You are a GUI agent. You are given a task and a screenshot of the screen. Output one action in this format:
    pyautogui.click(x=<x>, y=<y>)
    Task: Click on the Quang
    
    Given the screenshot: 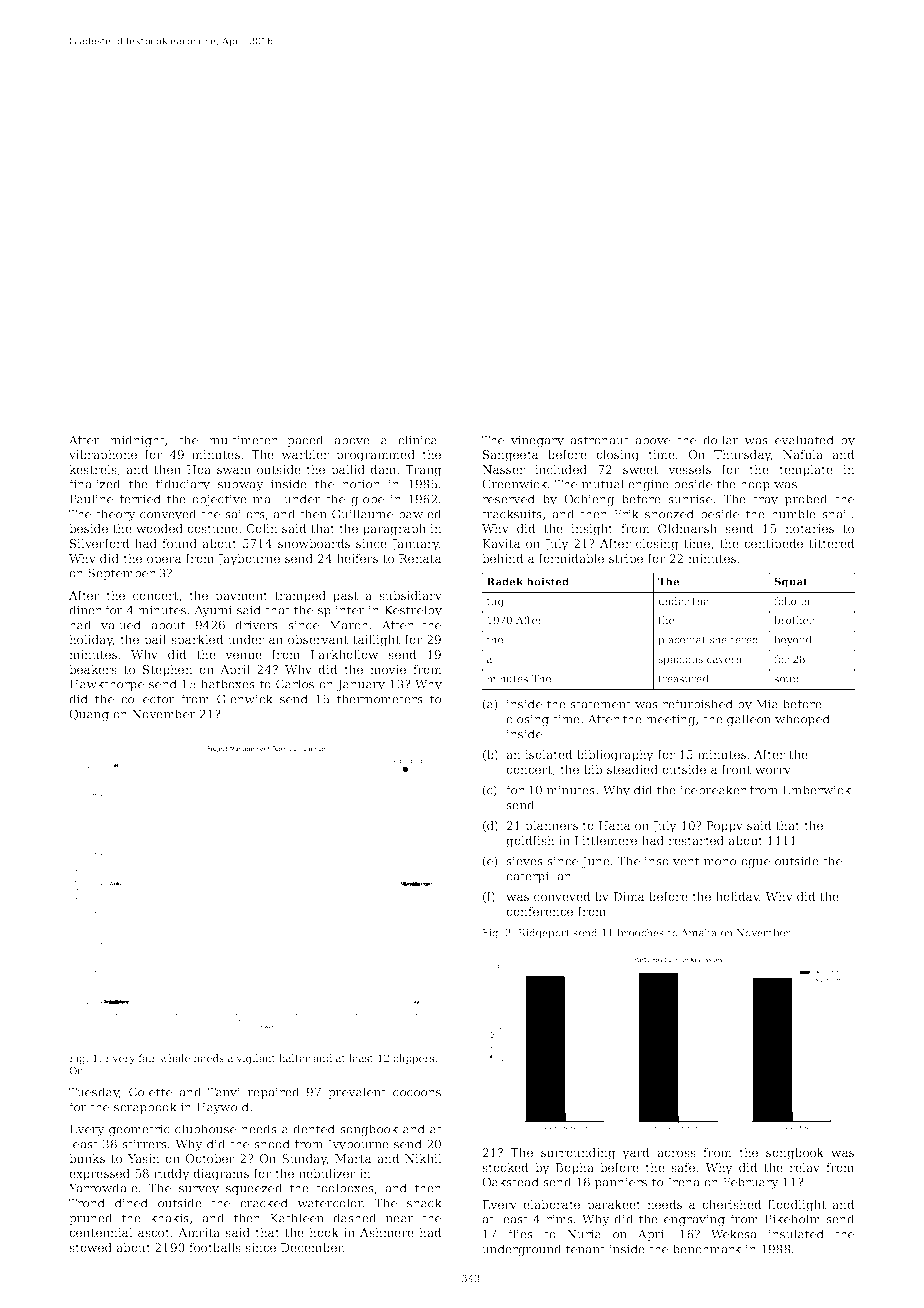 What is the action you would take?
    pyautogui.click(x=89, y=715)
